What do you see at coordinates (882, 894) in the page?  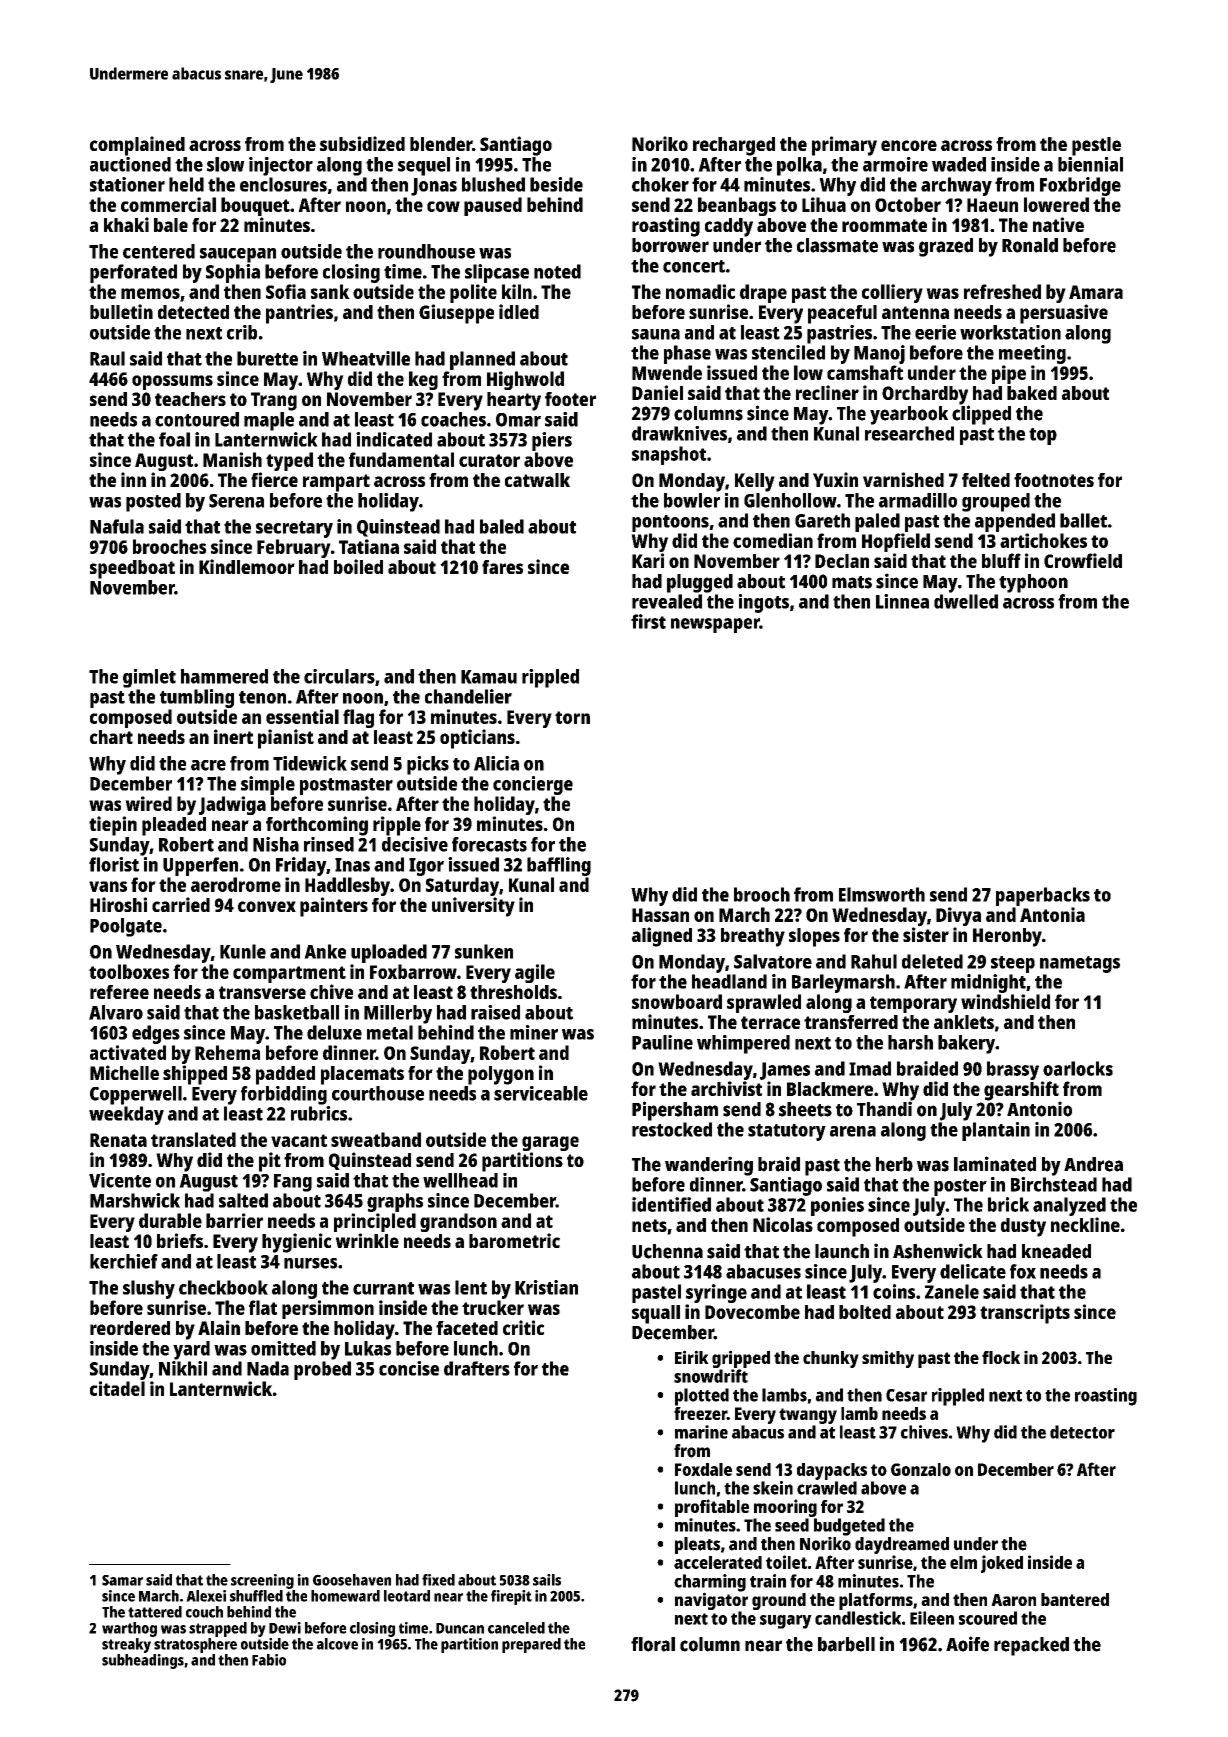 I see `Elmsworth` at bounding box center [882, 894].
